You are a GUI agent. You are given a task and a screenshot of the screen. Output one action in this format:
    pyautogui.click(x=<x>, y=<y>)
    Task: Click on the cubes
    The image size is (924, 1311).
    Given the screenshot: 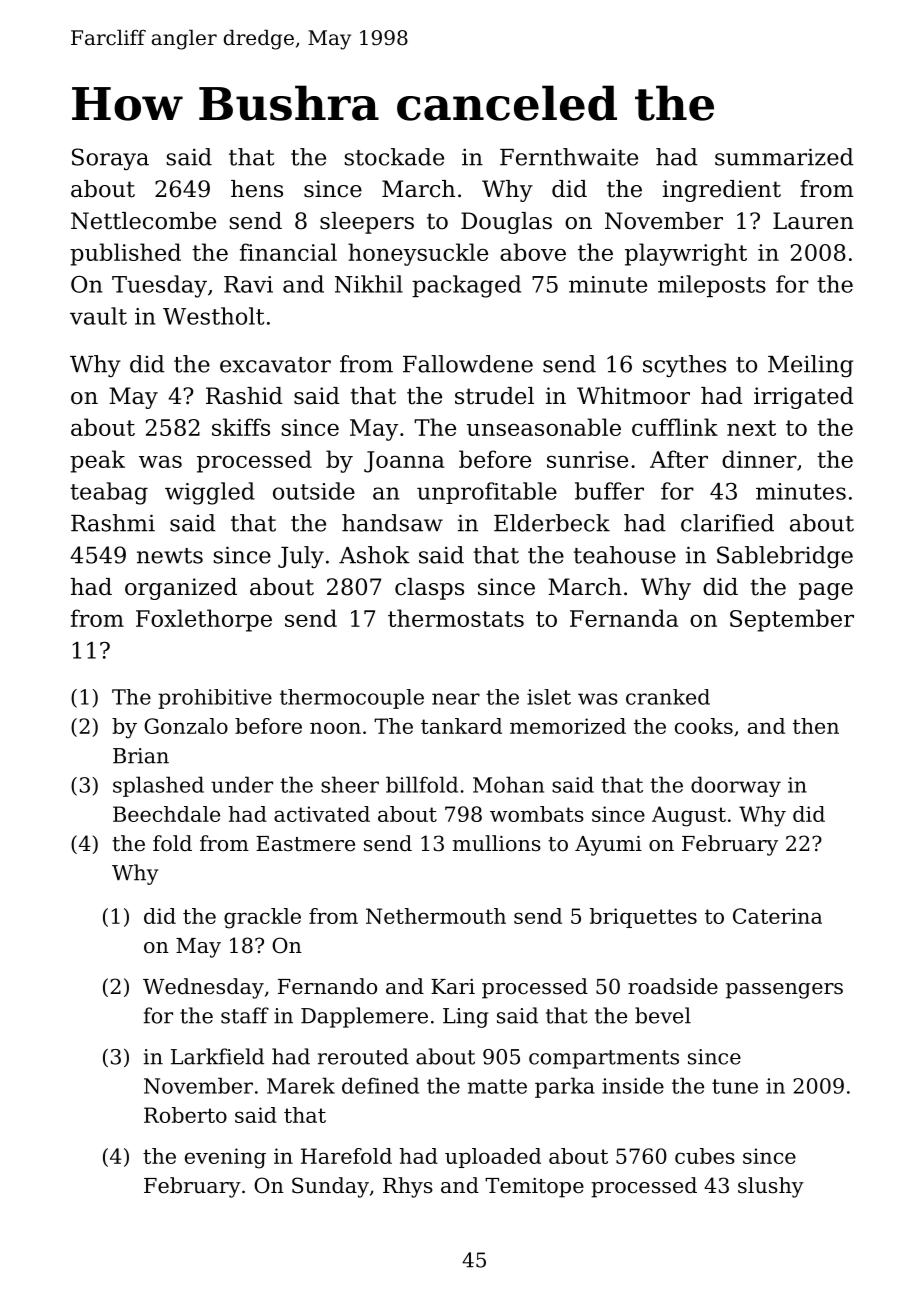 What is the action you would take?
    pyautogui.click(x=705, y=1156)
